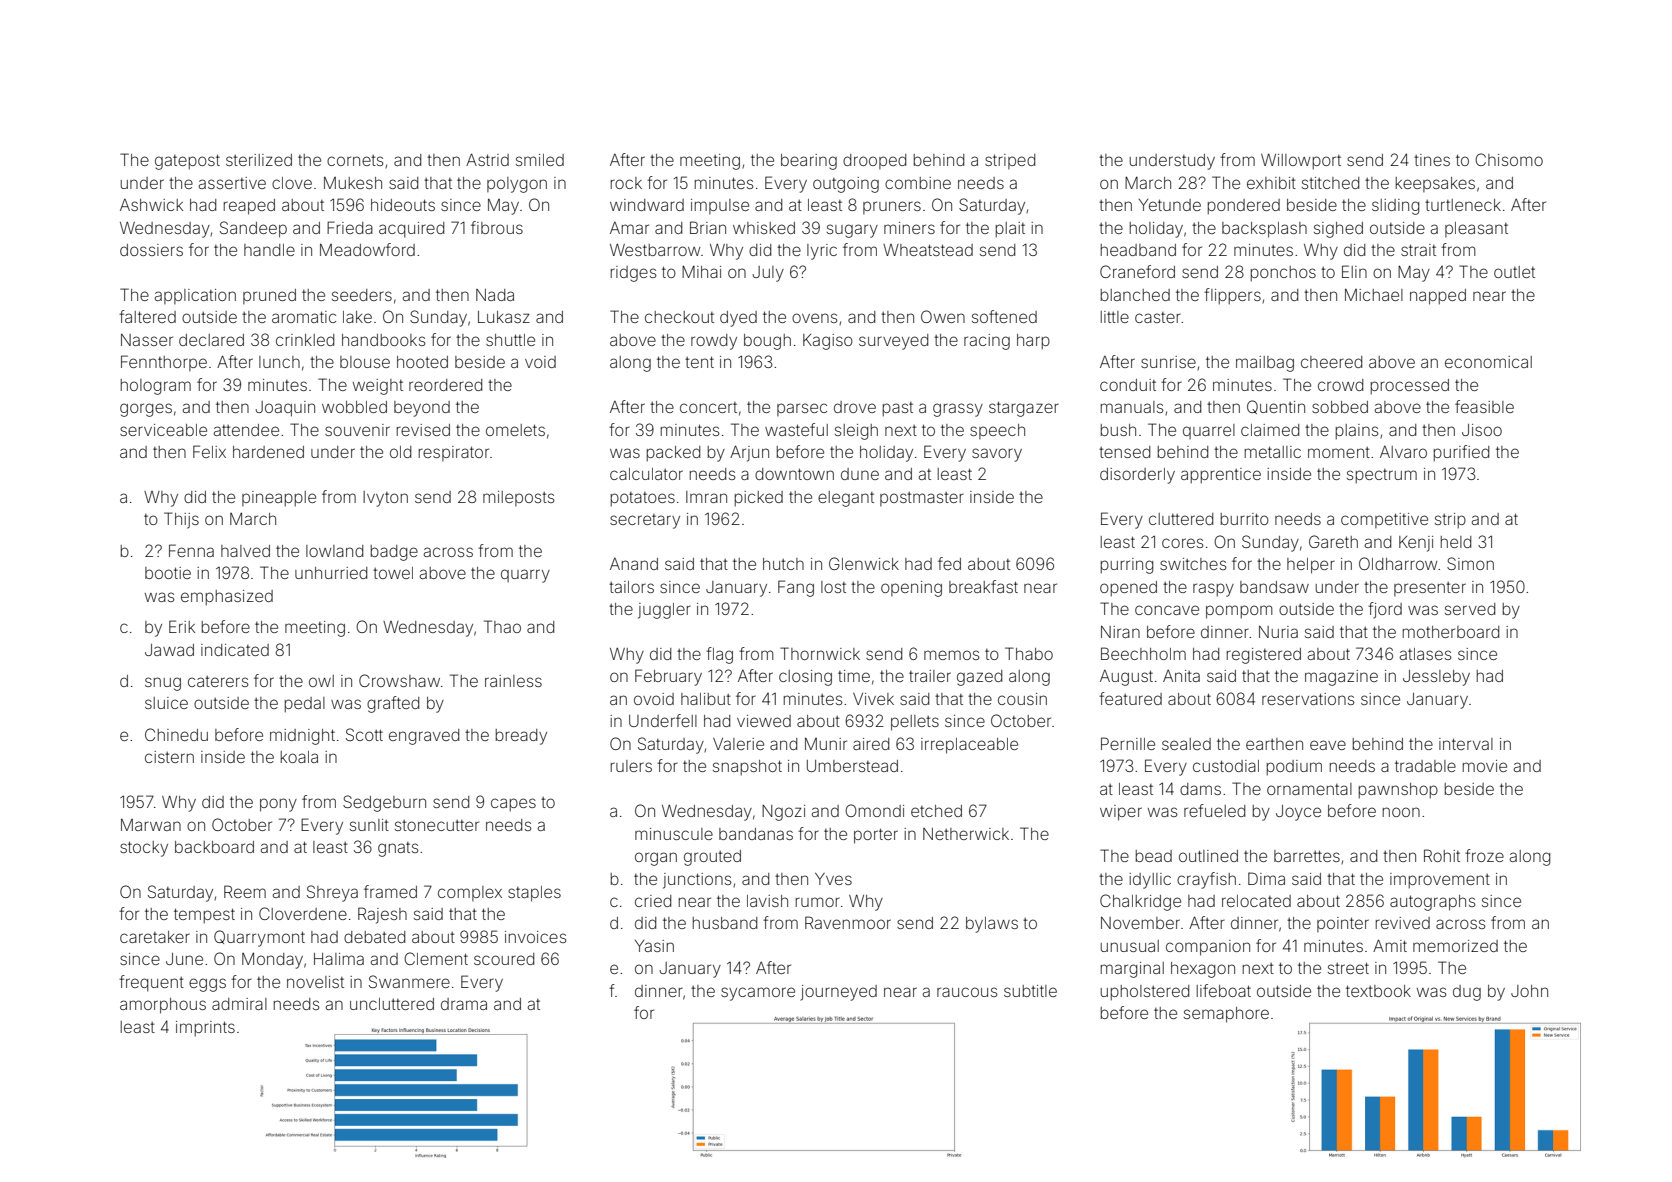 The height and width of the screenshot is (1182, 1672). What do you see at coordinates (279, 362) in the screenshot?
I see `lunch` at bounding box center [279, 362].
